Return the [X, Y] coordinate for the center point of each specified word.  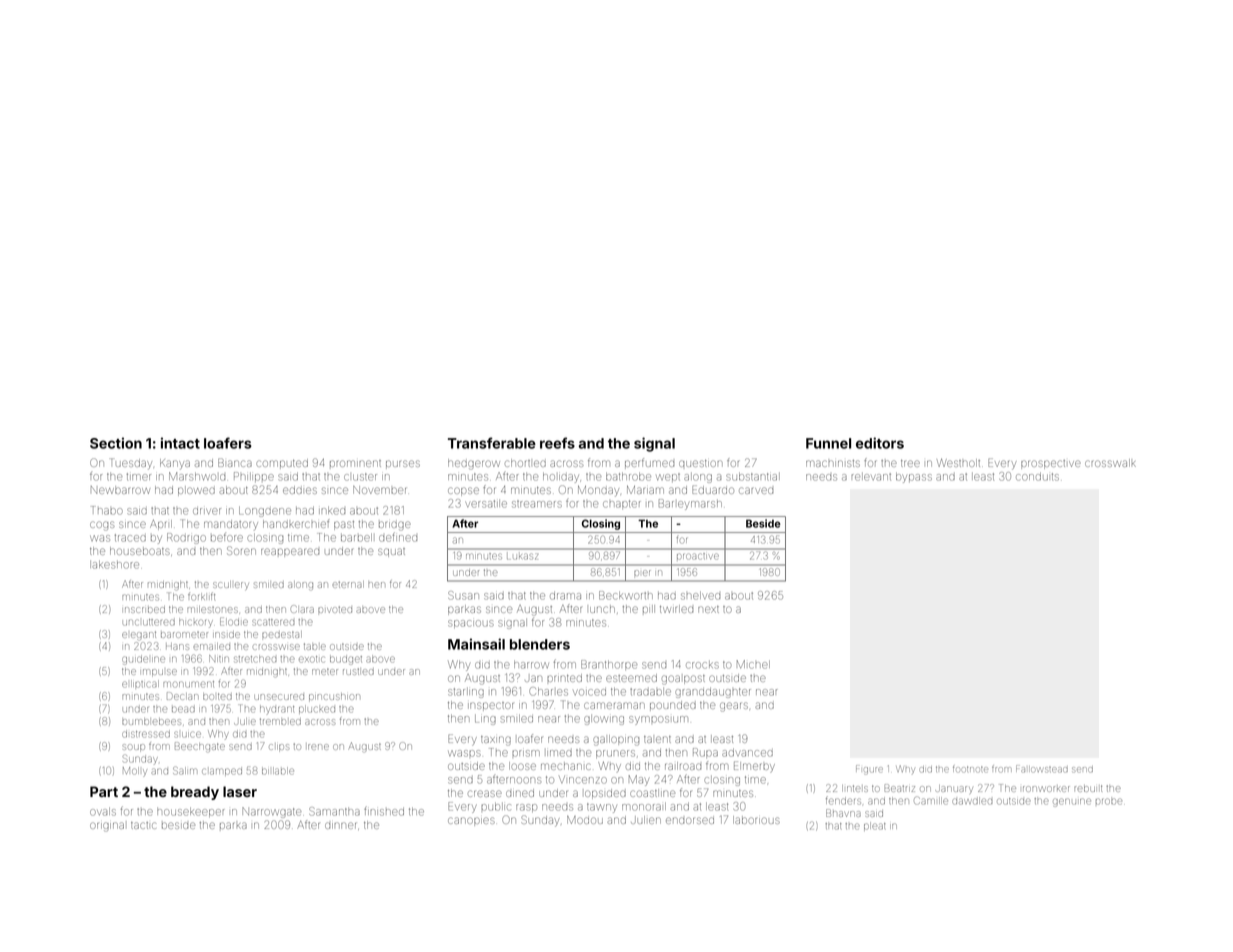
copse [463, 491]
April [161, 525]
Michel [753, 664]
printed [564, 678]
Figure [869, 770]
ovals [103, 812]
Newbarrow [120, 490]
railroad [683, 766]
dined [520, 793]
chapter [622, 504]
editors [880, 443]
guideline [143, 660]
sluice [187, 734]
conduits [1037, 476]
